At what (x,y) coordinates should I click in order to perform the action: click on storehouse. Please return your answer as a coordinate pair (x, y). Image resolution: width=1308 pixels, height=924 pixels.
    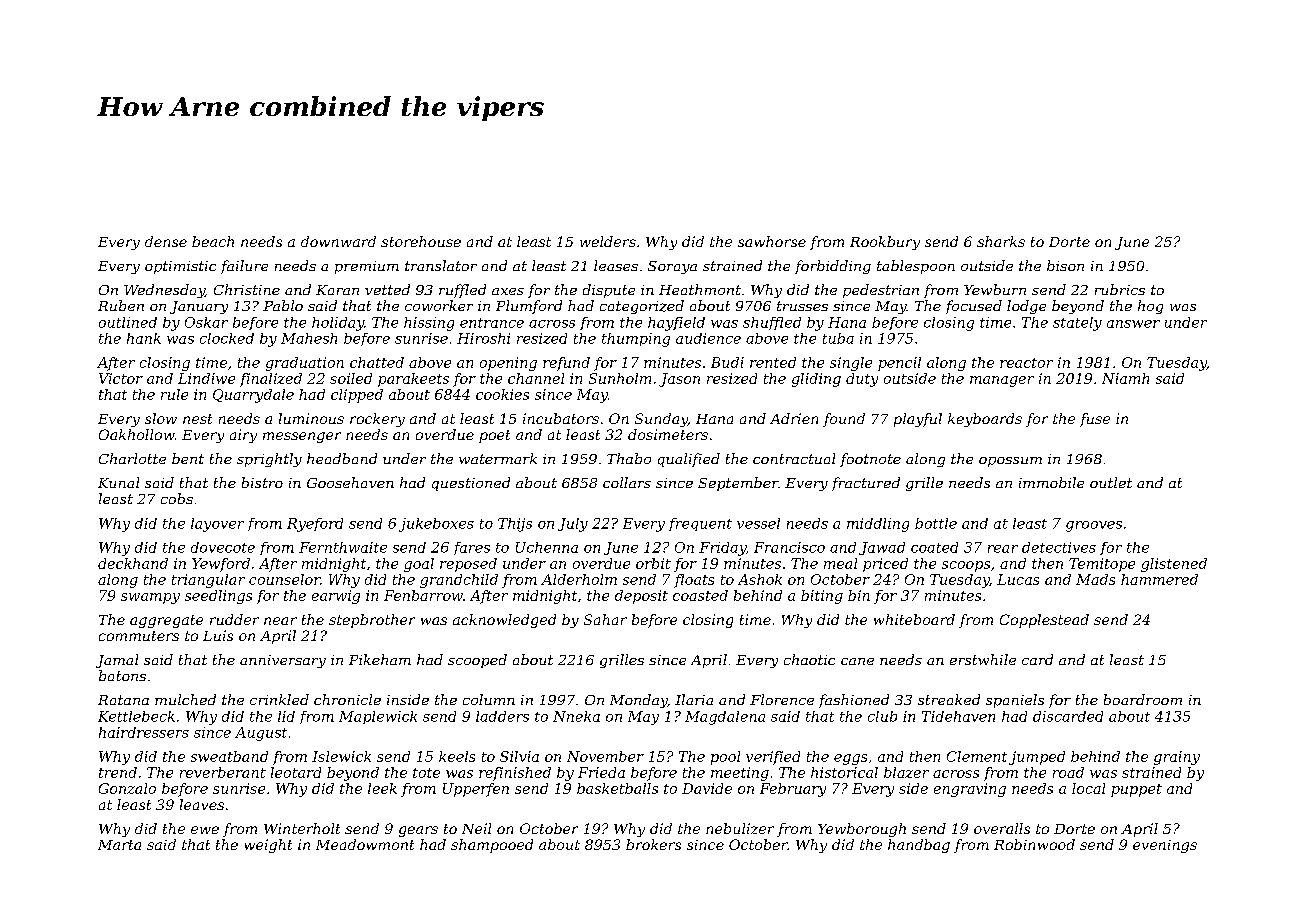
    Looking at the image, I should click on (421, 241).
